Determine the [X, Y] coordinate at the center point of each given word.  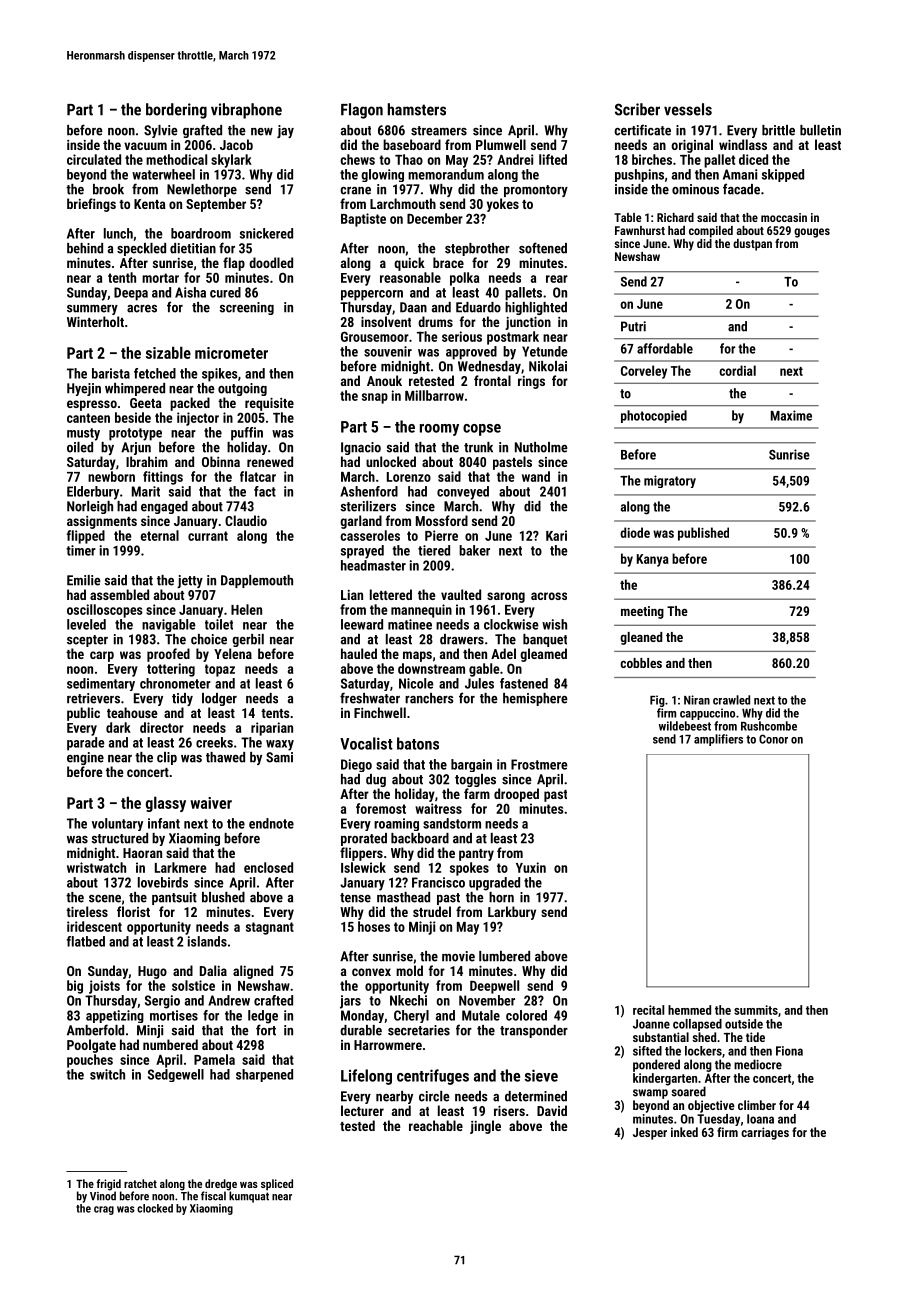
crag [104, 1210]
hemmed [689, 1010]
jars [350, 1002]
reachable [436, 1125]
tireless [87, 911]
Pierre [441, 535]
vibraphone [246, 111]
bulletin [820, 130]
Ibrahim [147, 461]
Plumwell [501, 144]
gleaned [641, 638]
